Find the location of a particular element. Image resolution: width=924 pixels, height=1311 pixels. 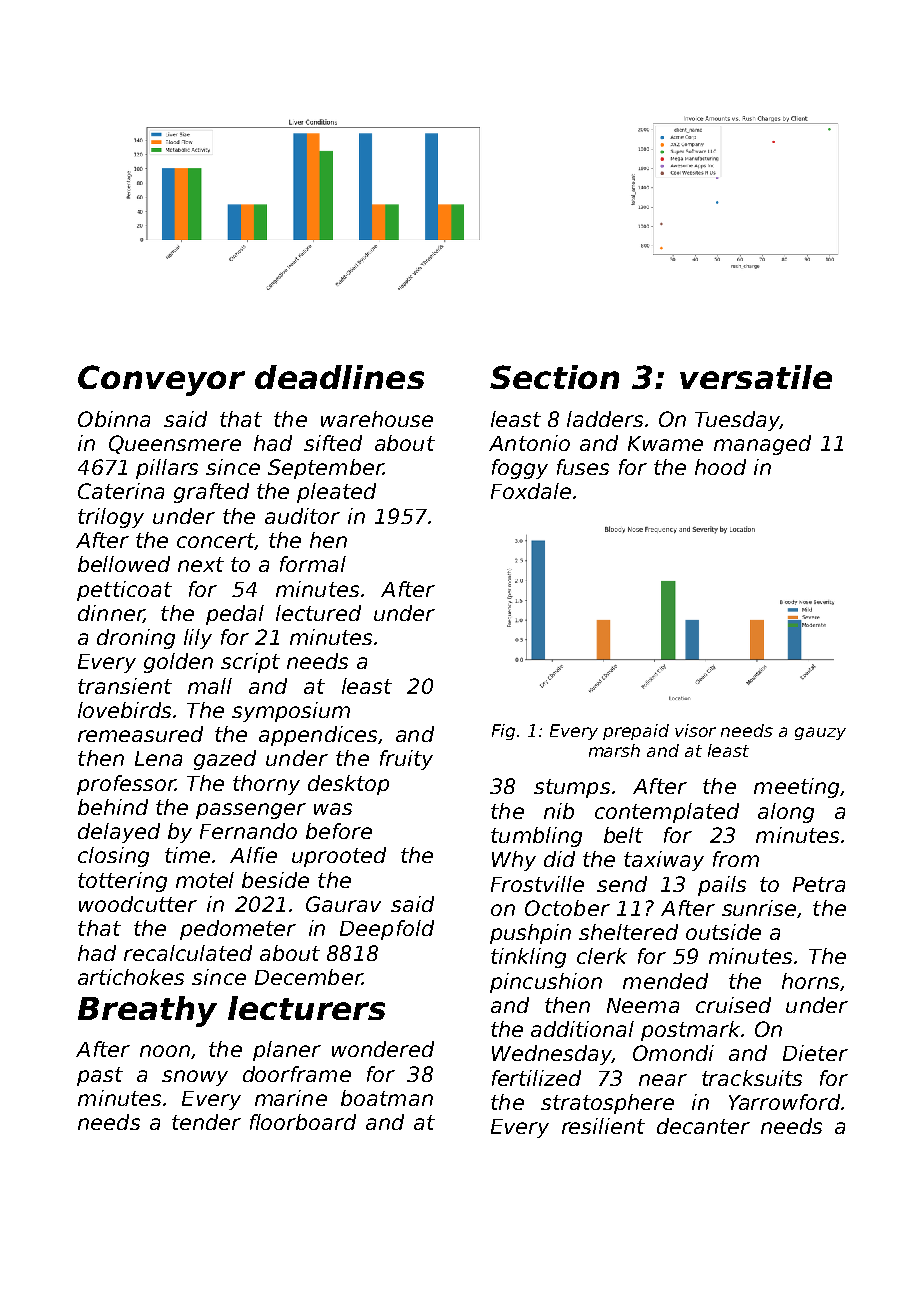

transient is located at coordinates (125, 686).
